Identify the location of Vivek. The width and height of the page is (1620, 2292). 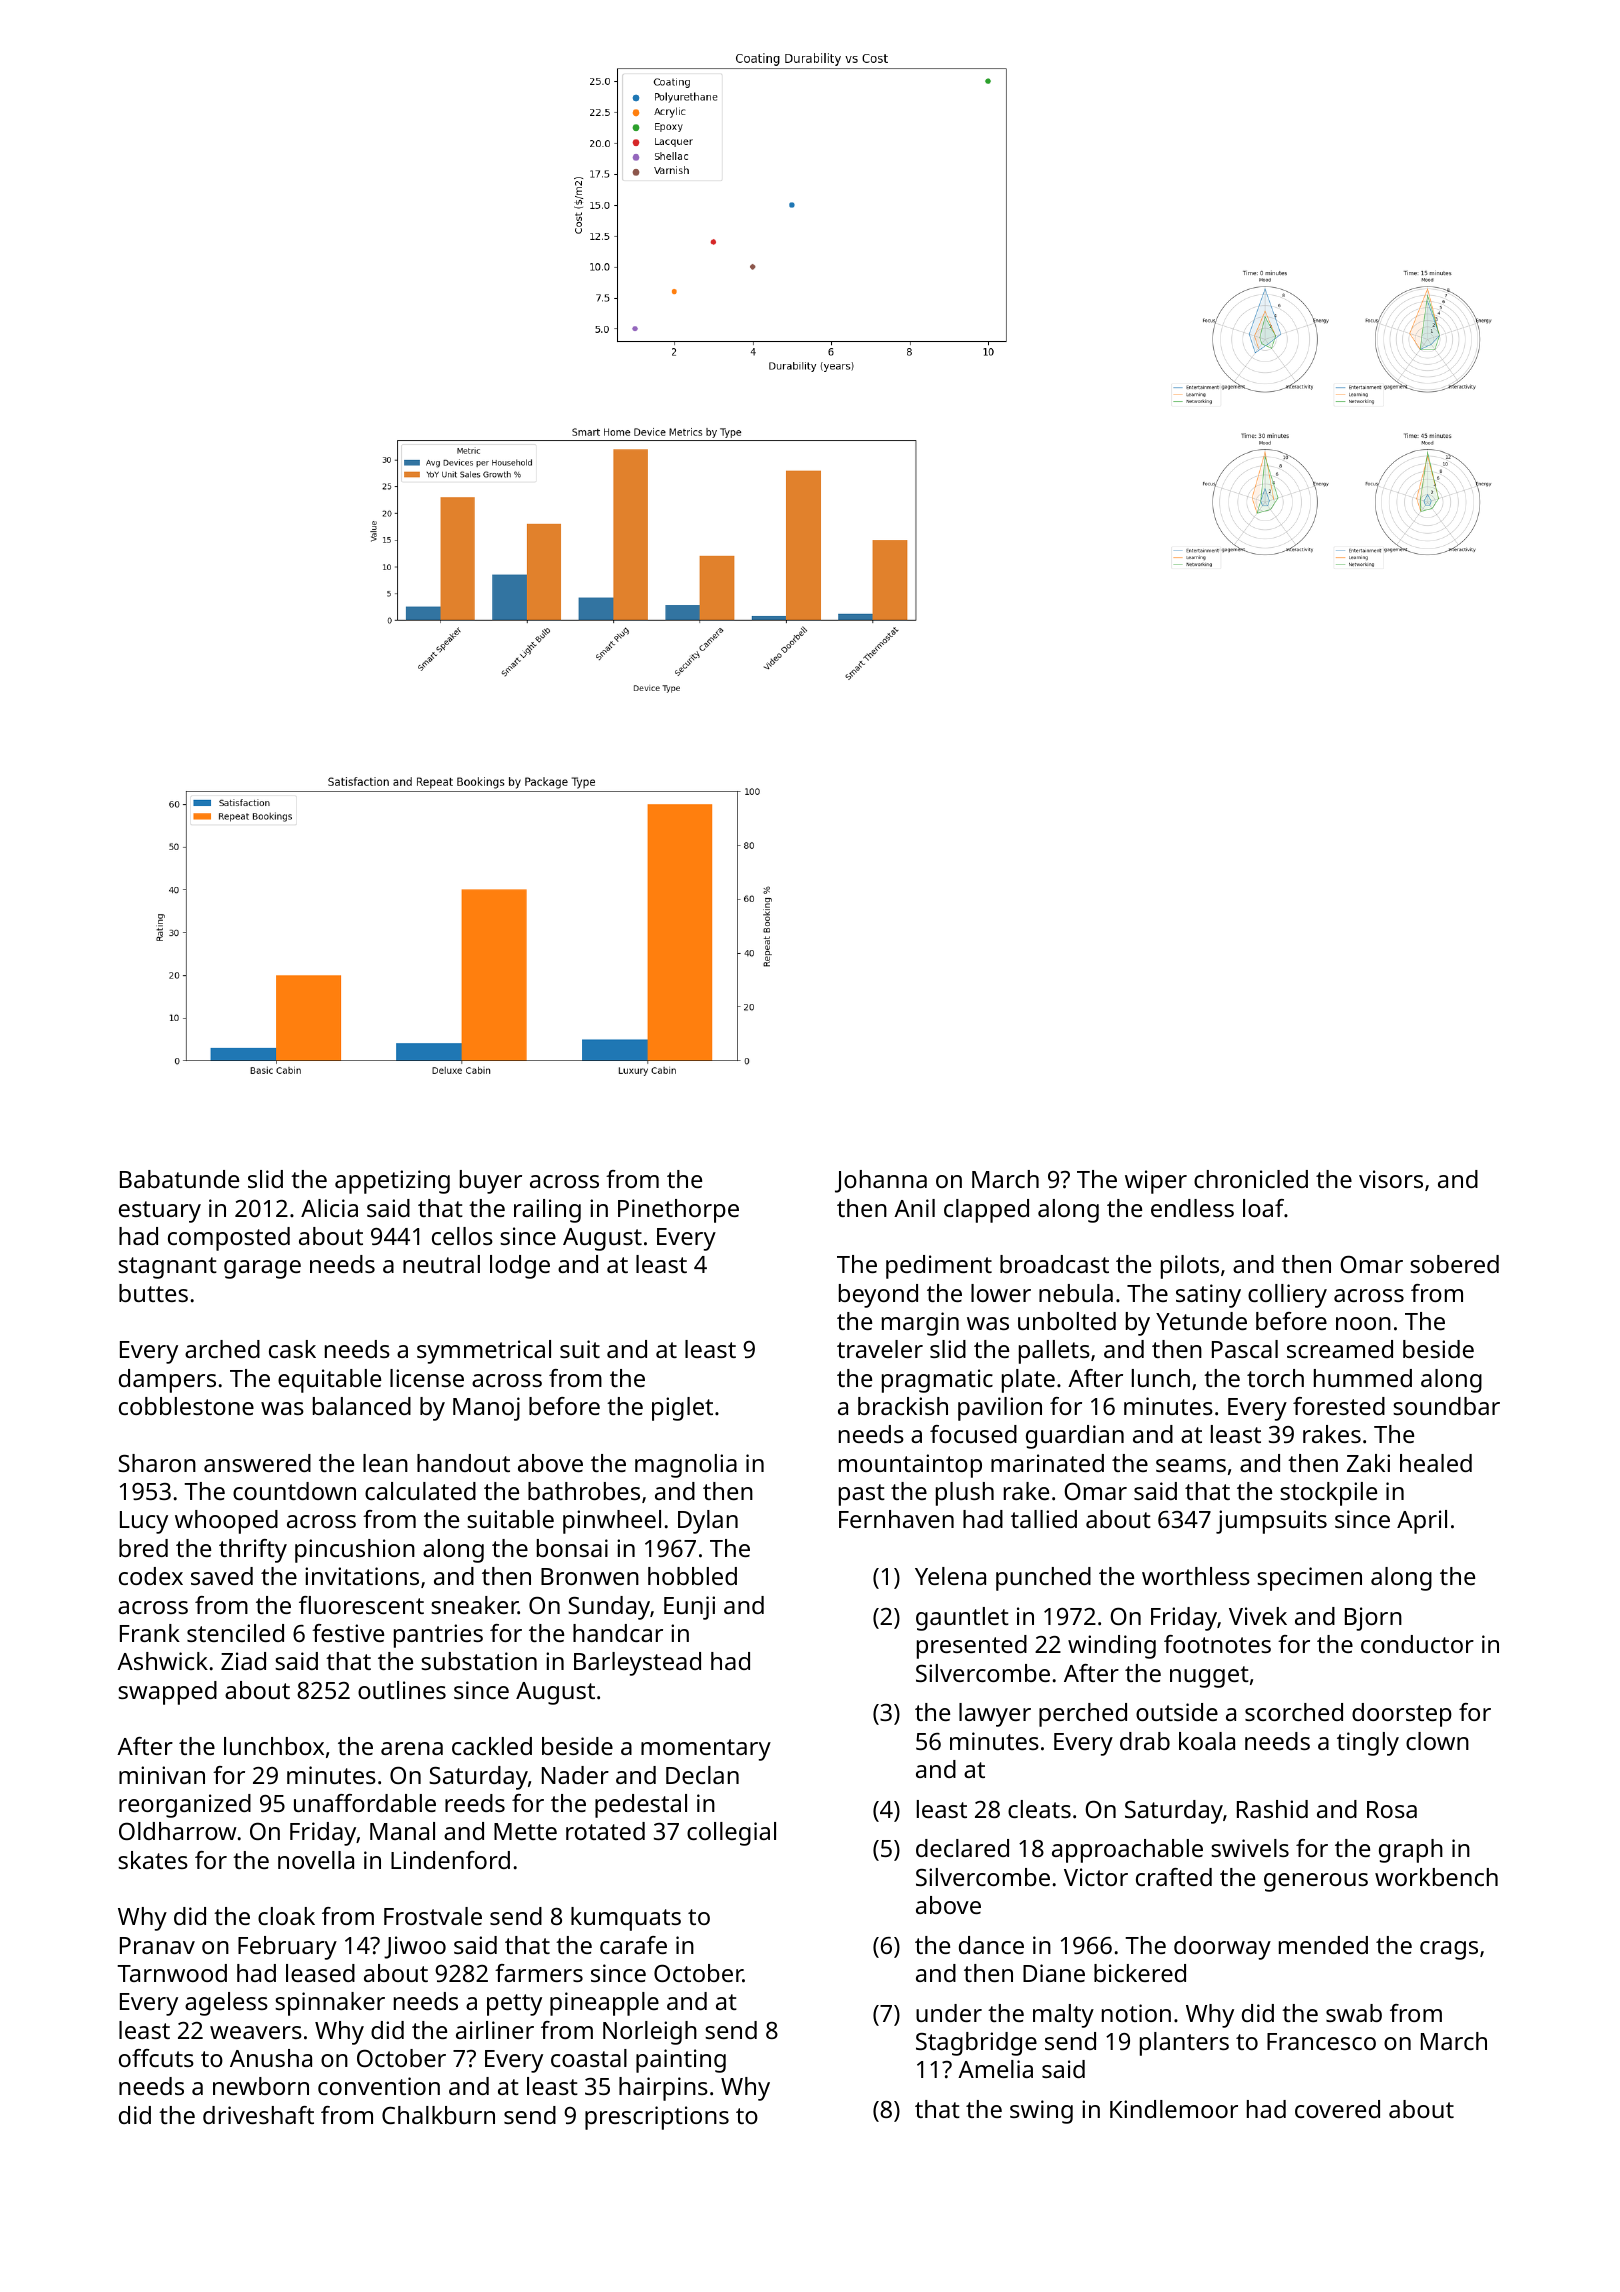
(1258, 1616).
